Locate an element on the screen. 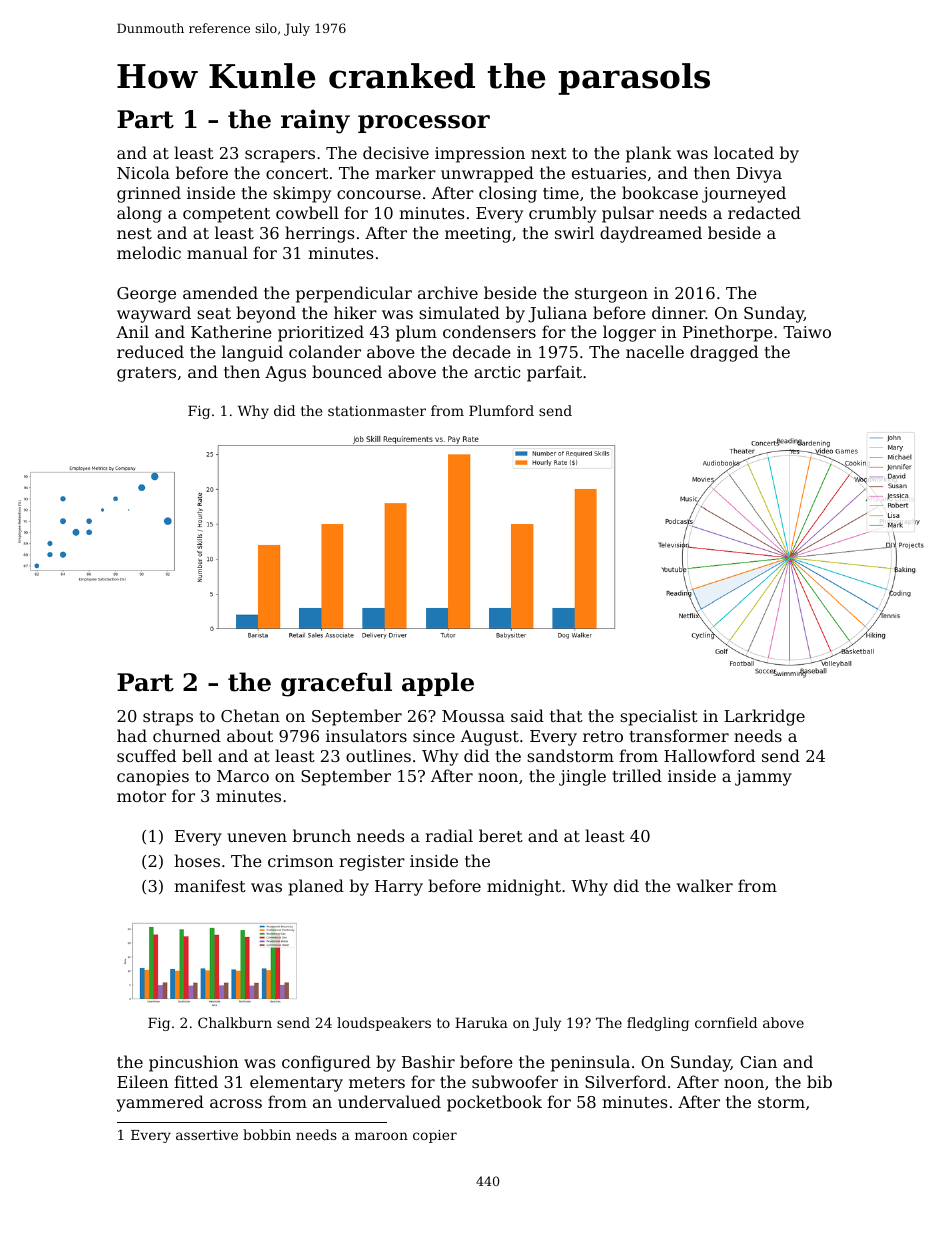 This screenshot has height=1233, width=952. Silverford is located at coordinates (625, 1081).
